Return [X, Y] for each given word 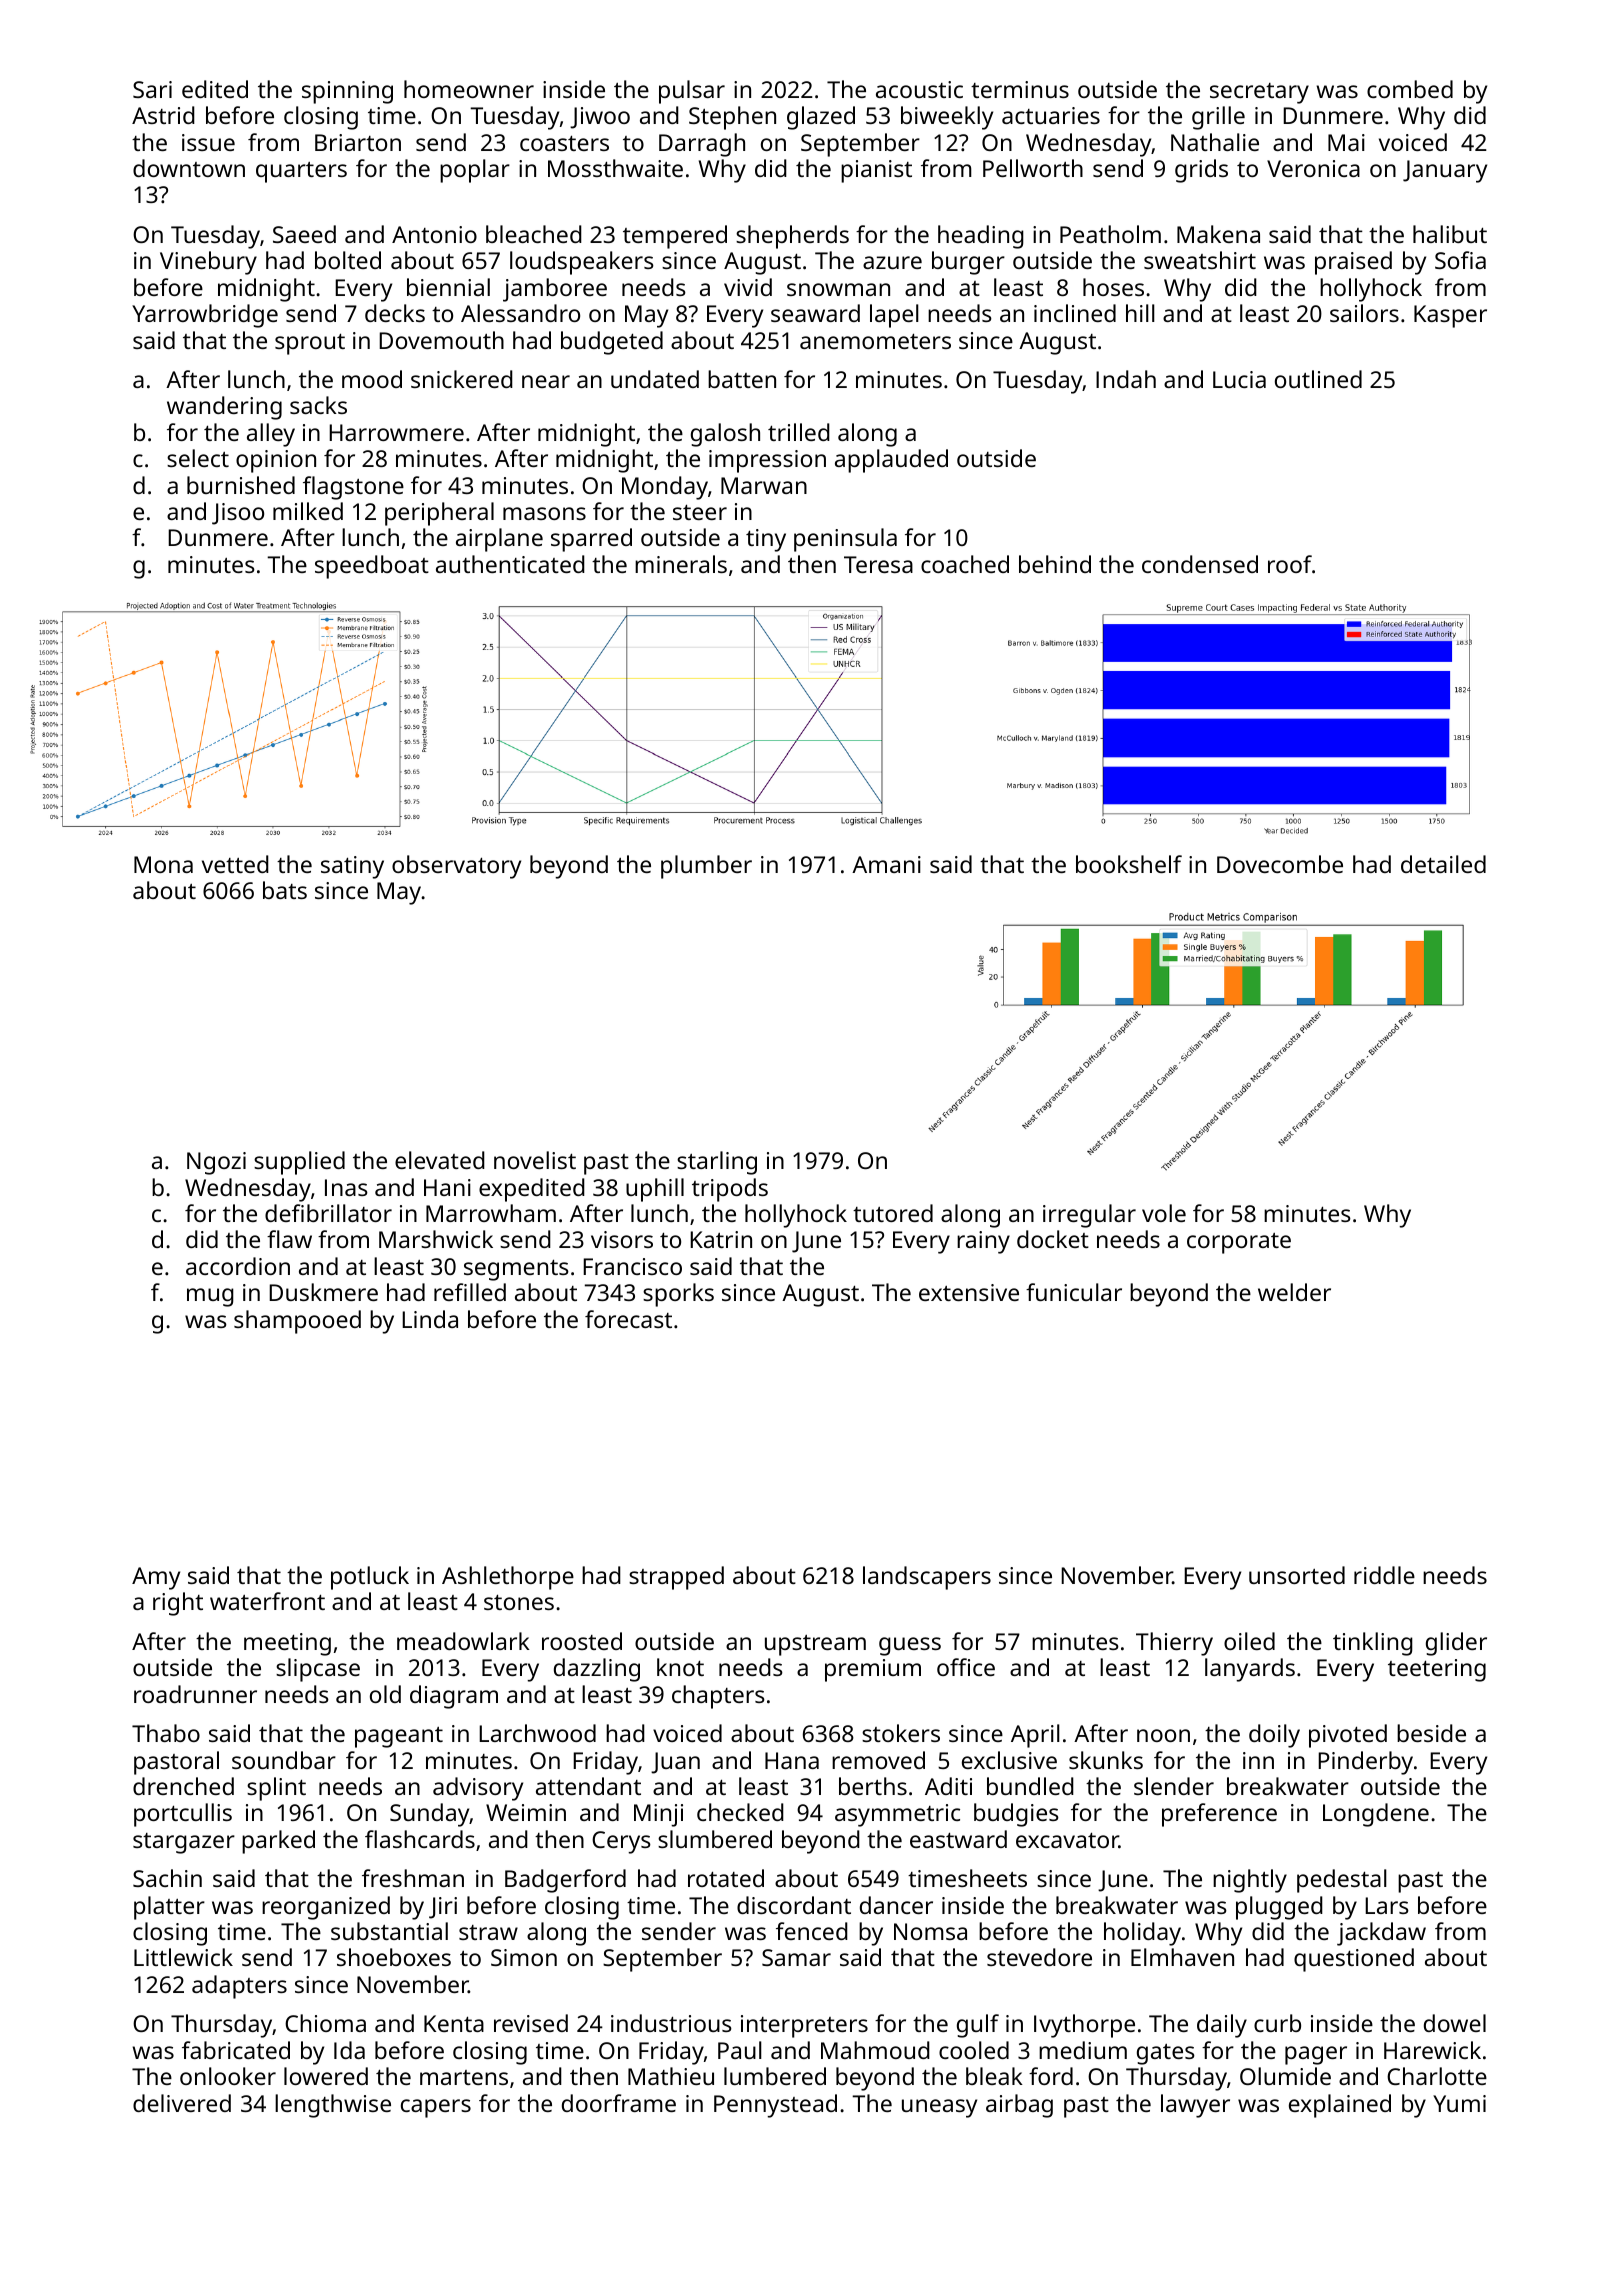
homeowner [469, 89]
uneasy [939, 2108]
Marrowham [491, 1213]
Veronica [1313, 168]
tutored [893, 1213]
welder [1294, 1292]
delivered [182, 2103]
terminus [1020, 89]
